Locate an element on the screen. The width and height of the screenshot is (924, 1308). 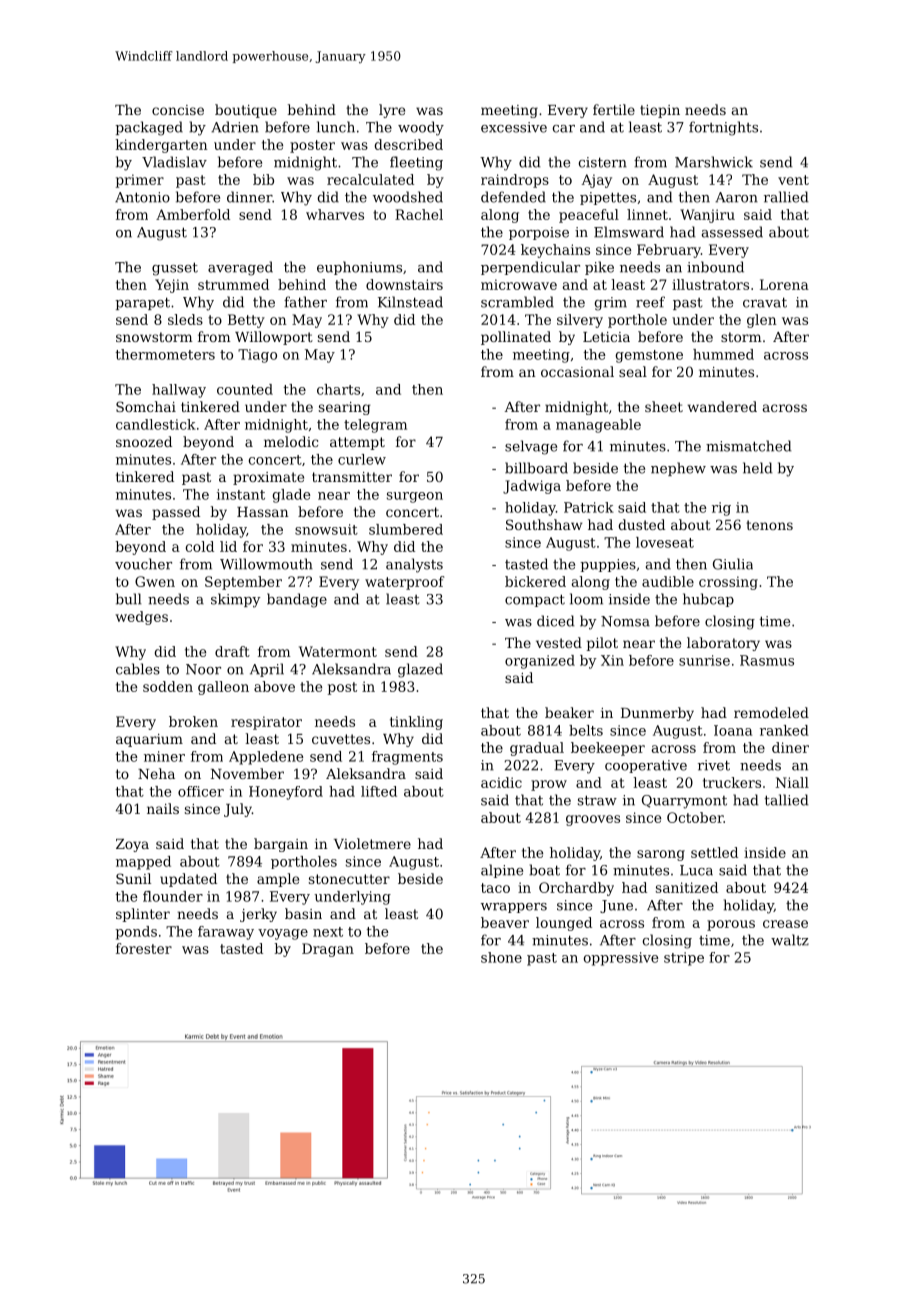
woody is located at coordinates (421, 128).
